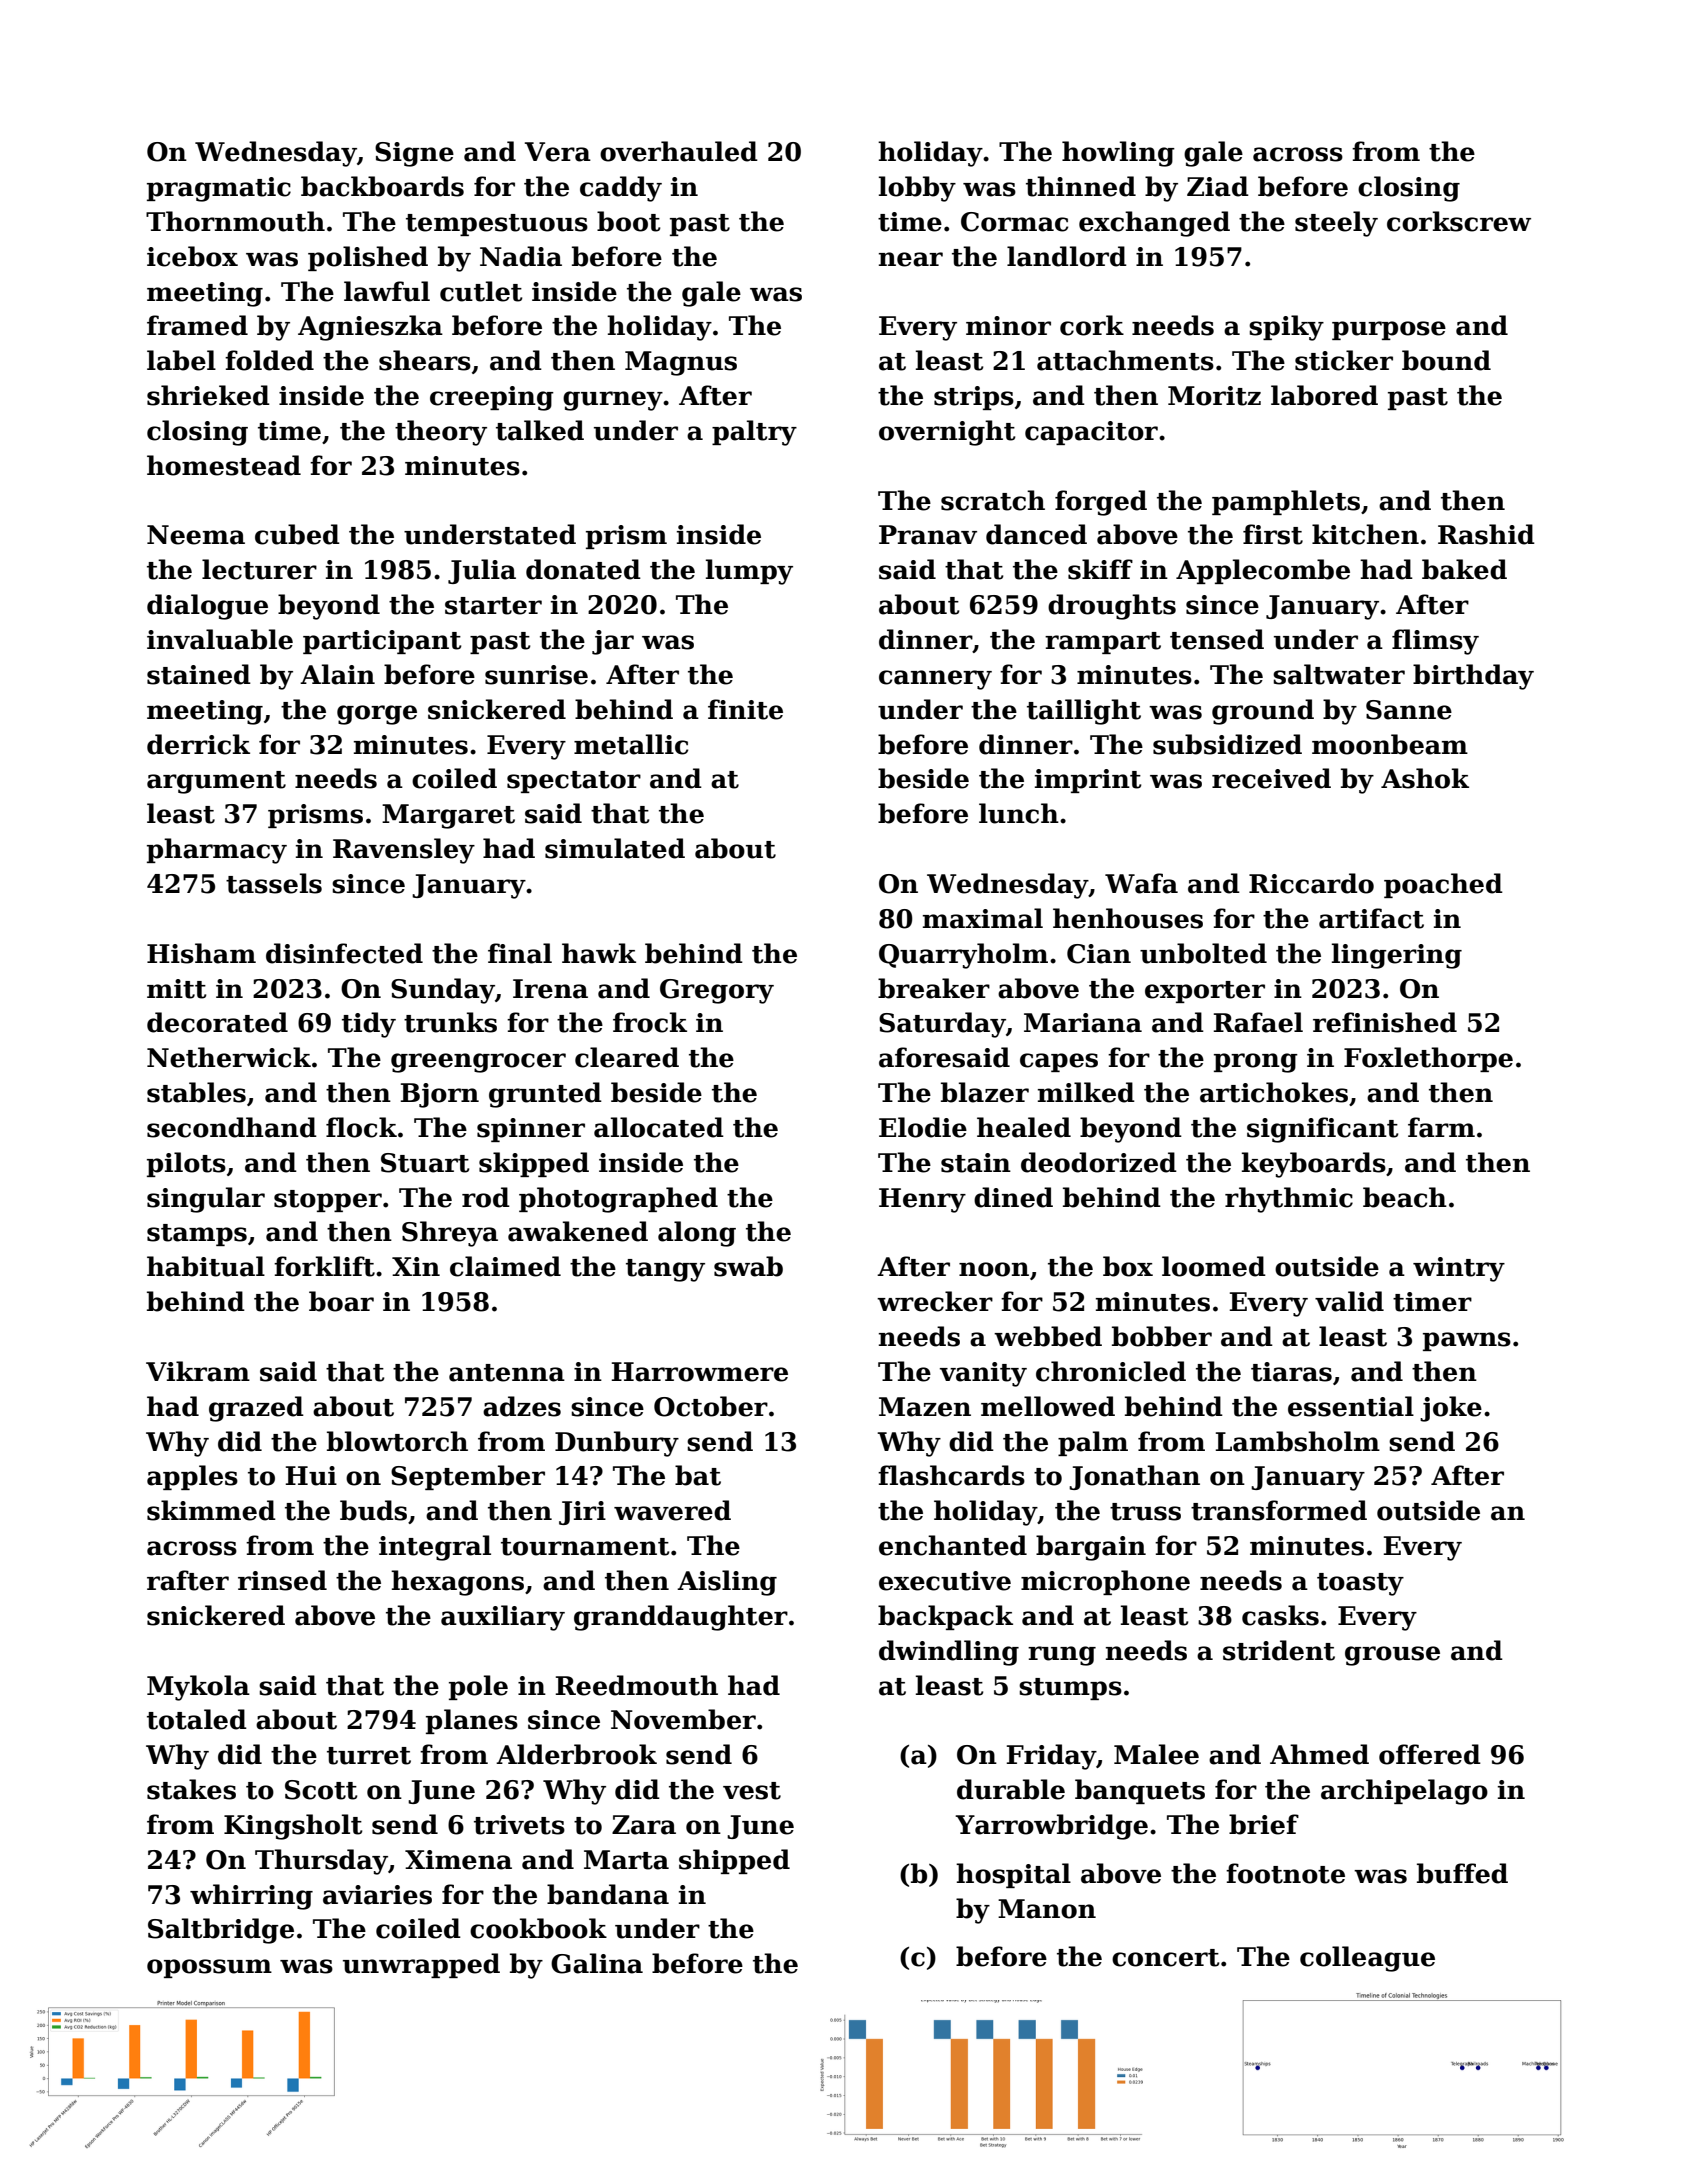 The height and width of the image is (2178, 1683). What do you see at coordinates (1218, 186) in the image?
I see `Ziad` at bounding box center [1218, 186].
